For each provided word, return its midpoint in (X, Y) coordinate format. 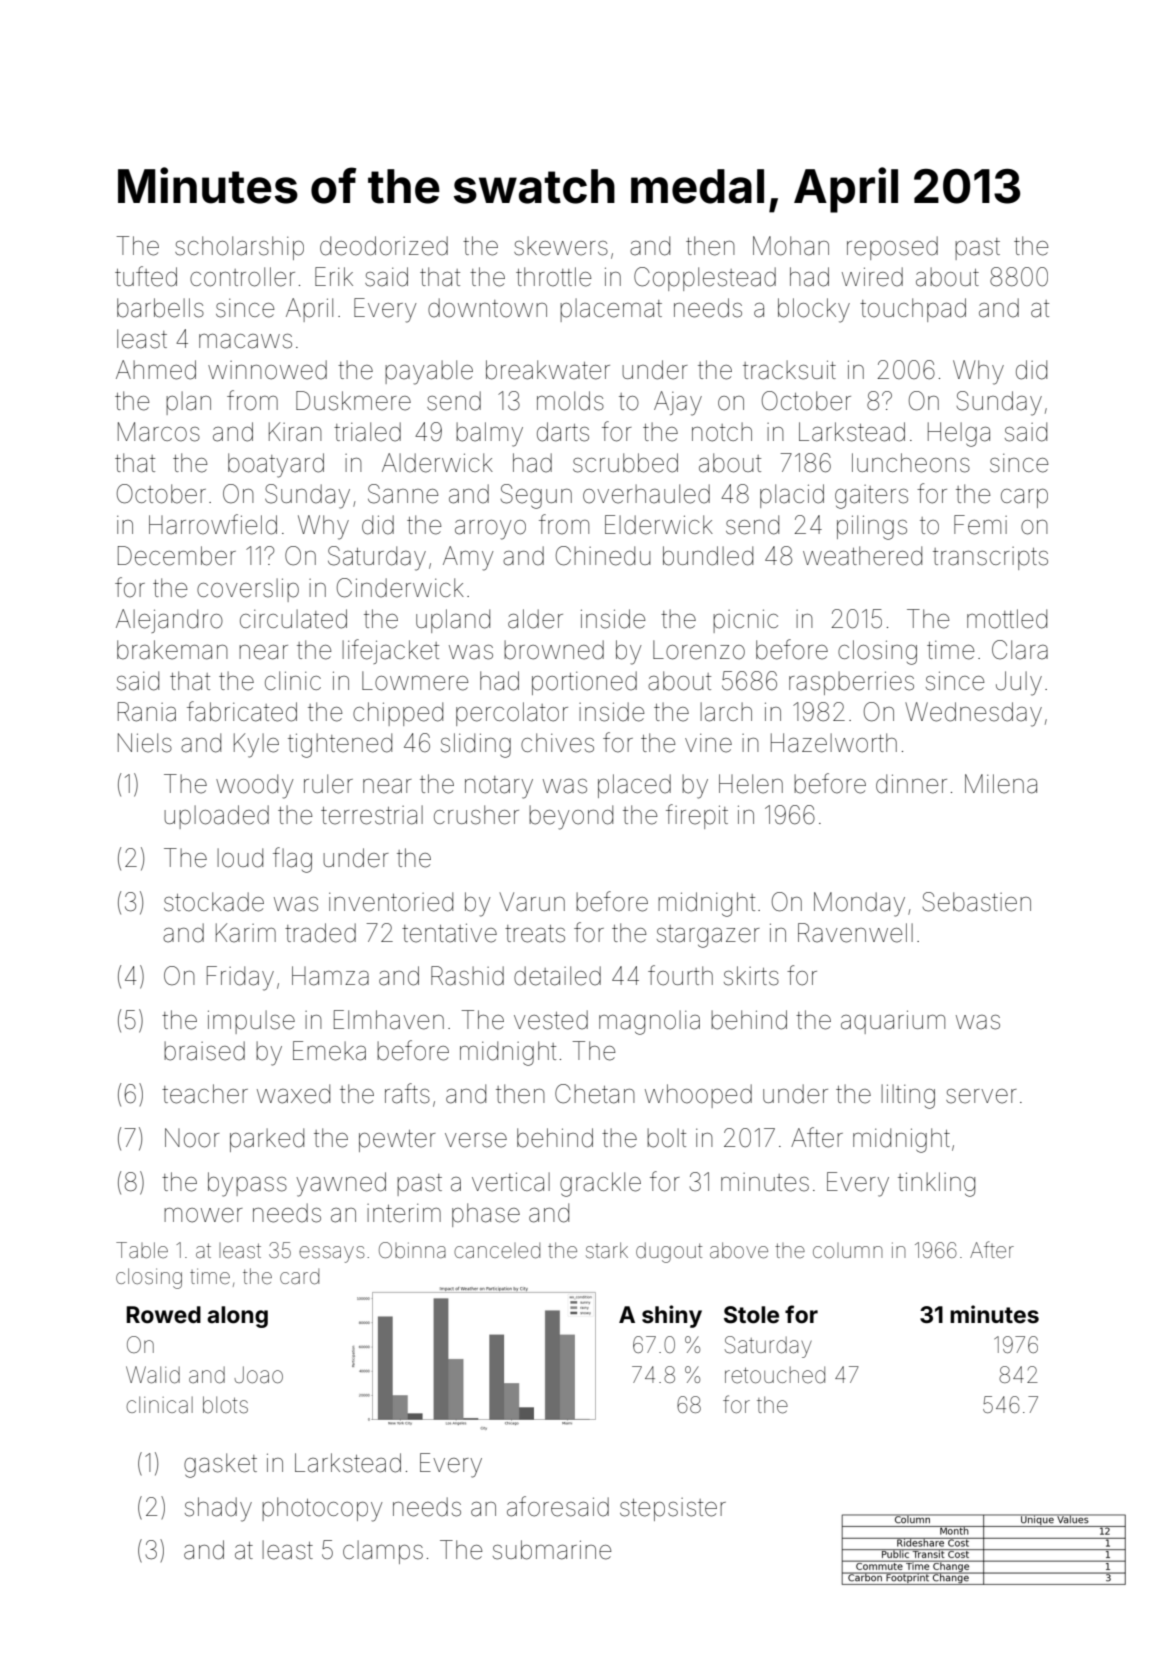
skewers (561, 246)
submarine (552, 1550)
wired (872, 277)
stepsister (673, 1509)
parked (267, 1140)
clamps (383, 1552)
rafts (407, 1093)
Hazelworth (834, 743)
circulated (293, 619)
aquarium (893, 1022)
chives (557, 743)
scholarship (239, 248)
